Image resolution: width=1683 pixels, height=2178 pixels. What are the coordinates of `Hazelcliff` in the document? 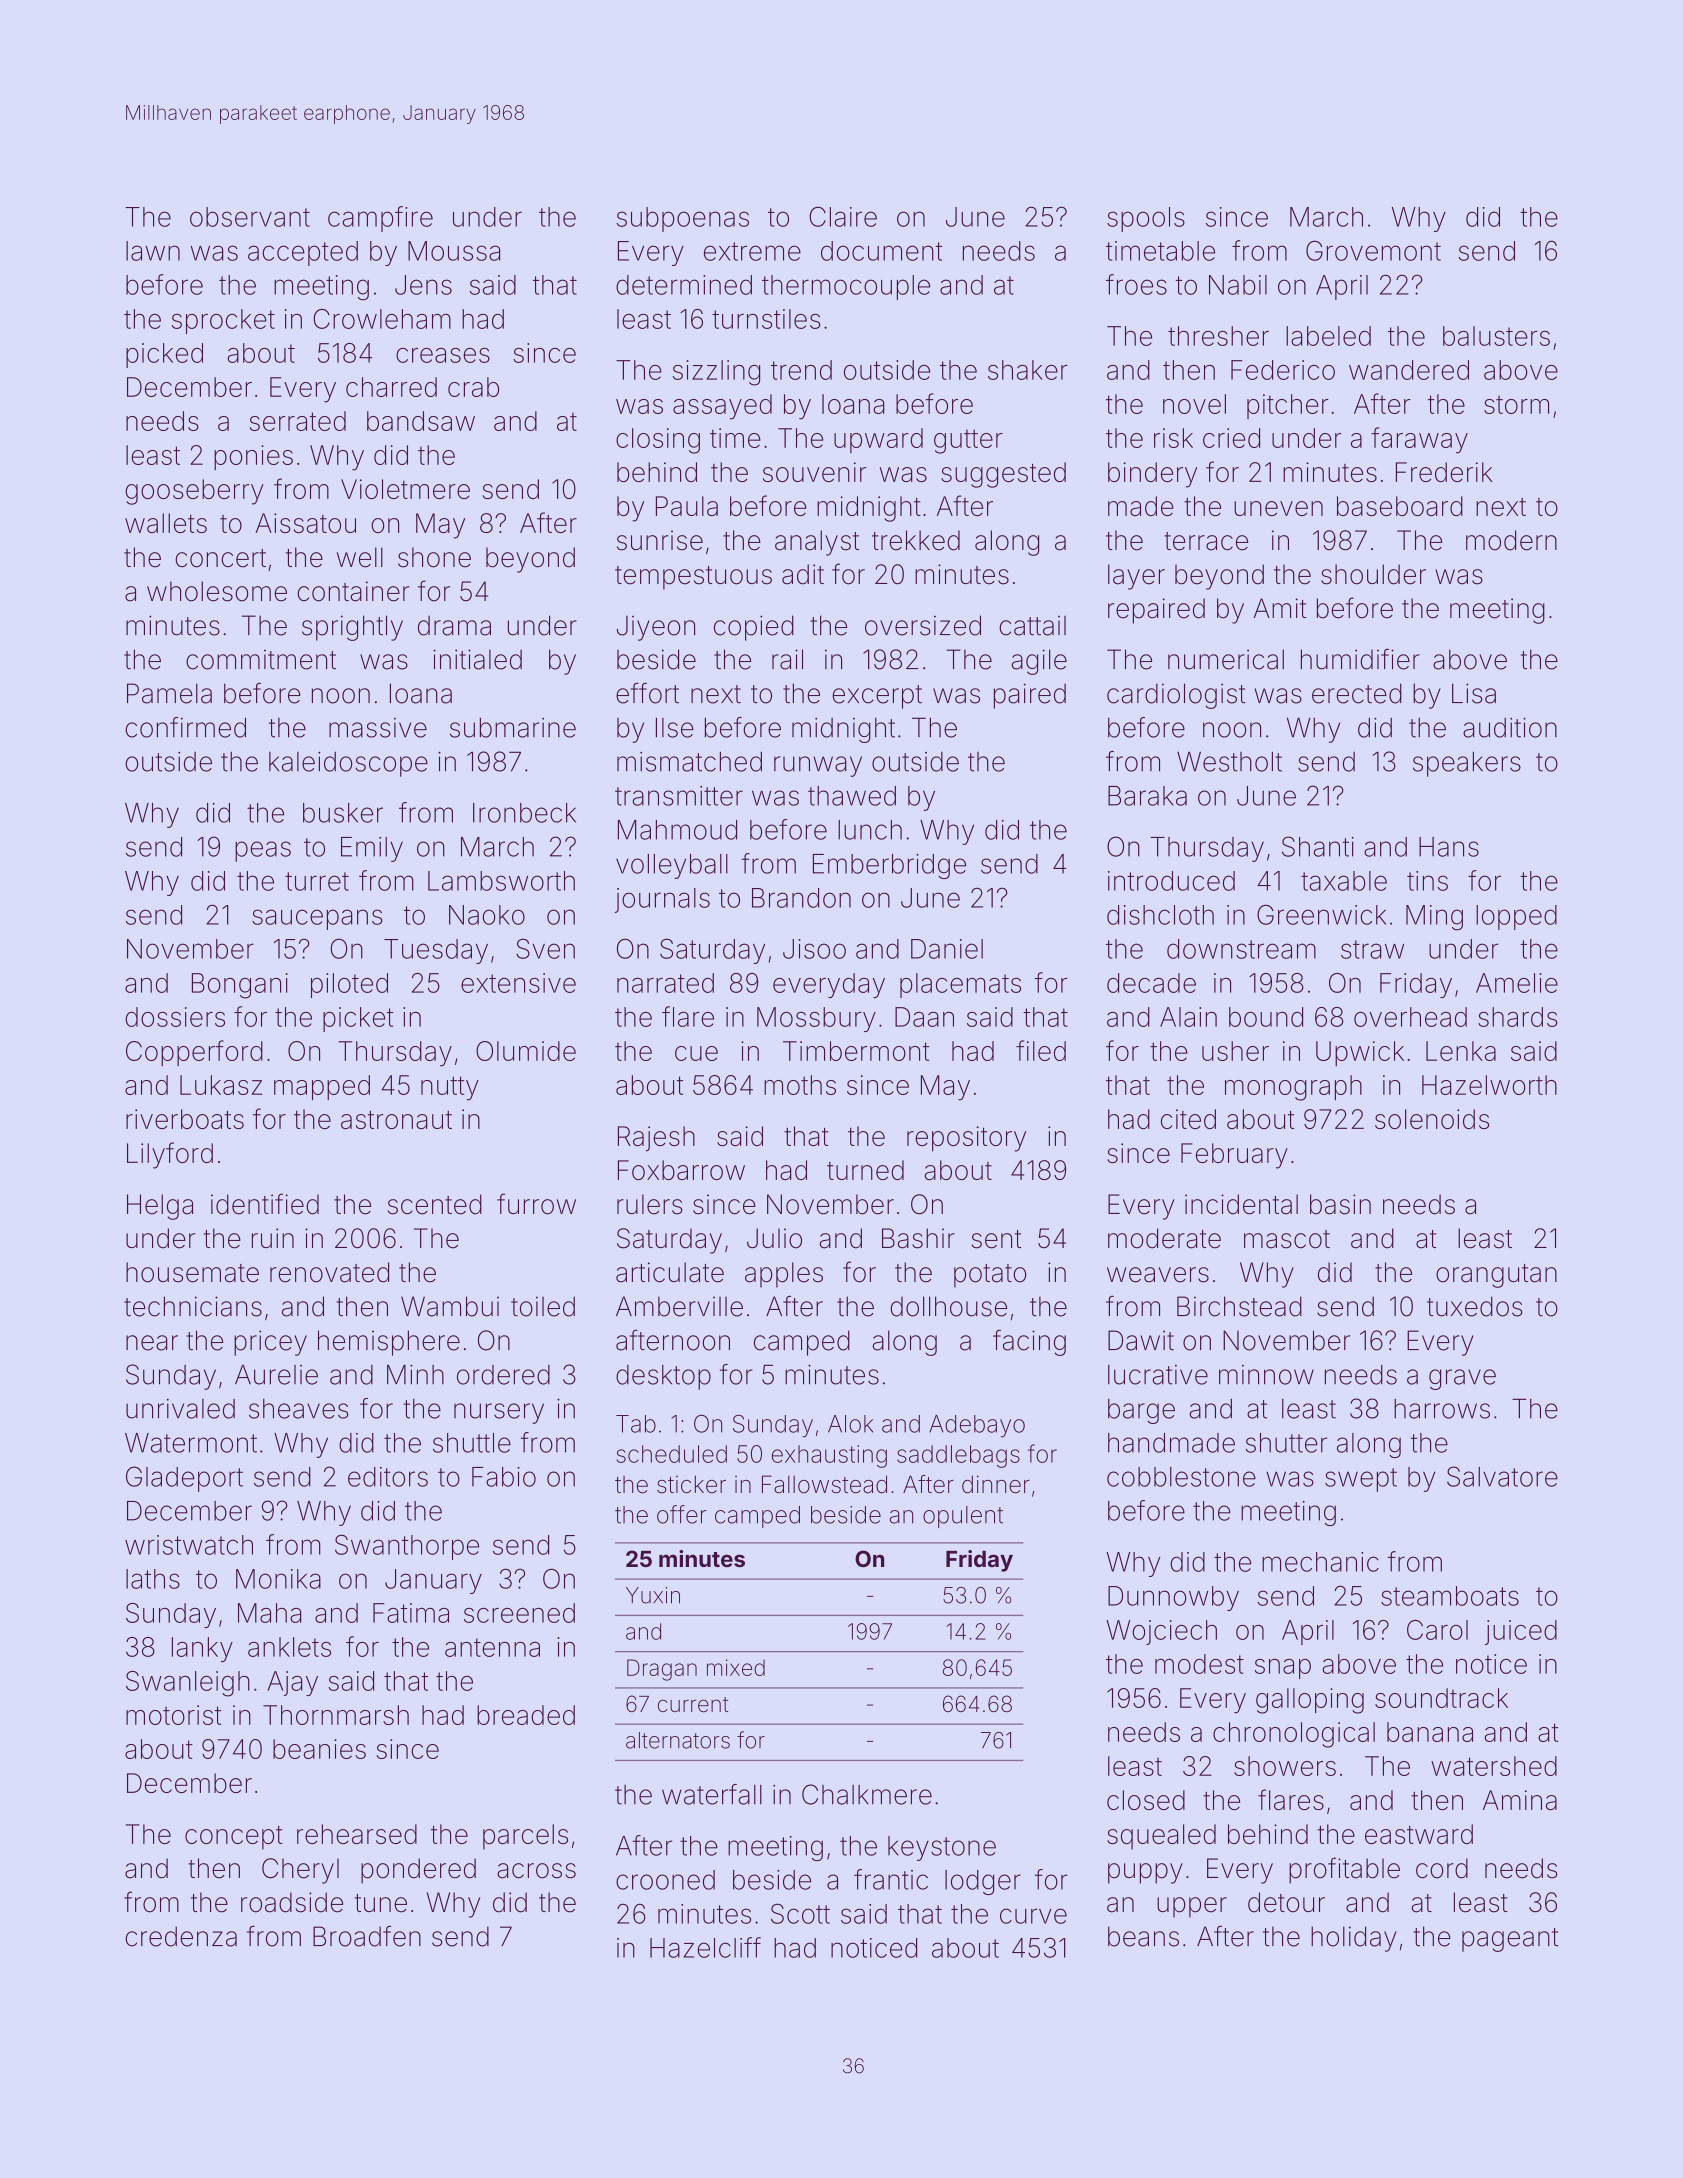 It's located at (705, 1947).
